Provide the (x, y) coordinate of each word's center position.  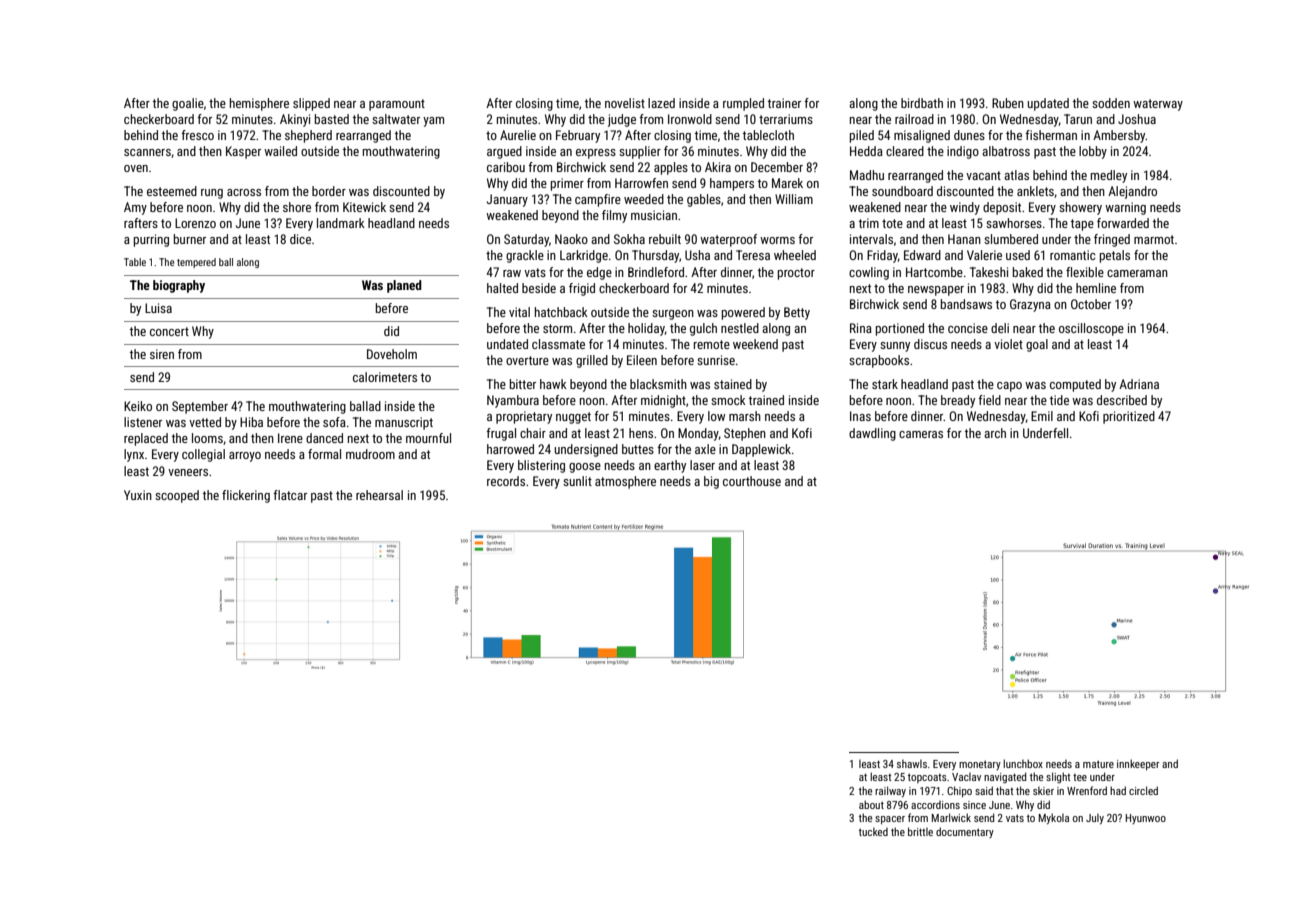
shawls (912, 763)
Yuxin (138, 495)
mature (1098, 764)
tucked (873, 831)
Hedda (866, 151)
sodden (1111, 103)
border (329, 191)
